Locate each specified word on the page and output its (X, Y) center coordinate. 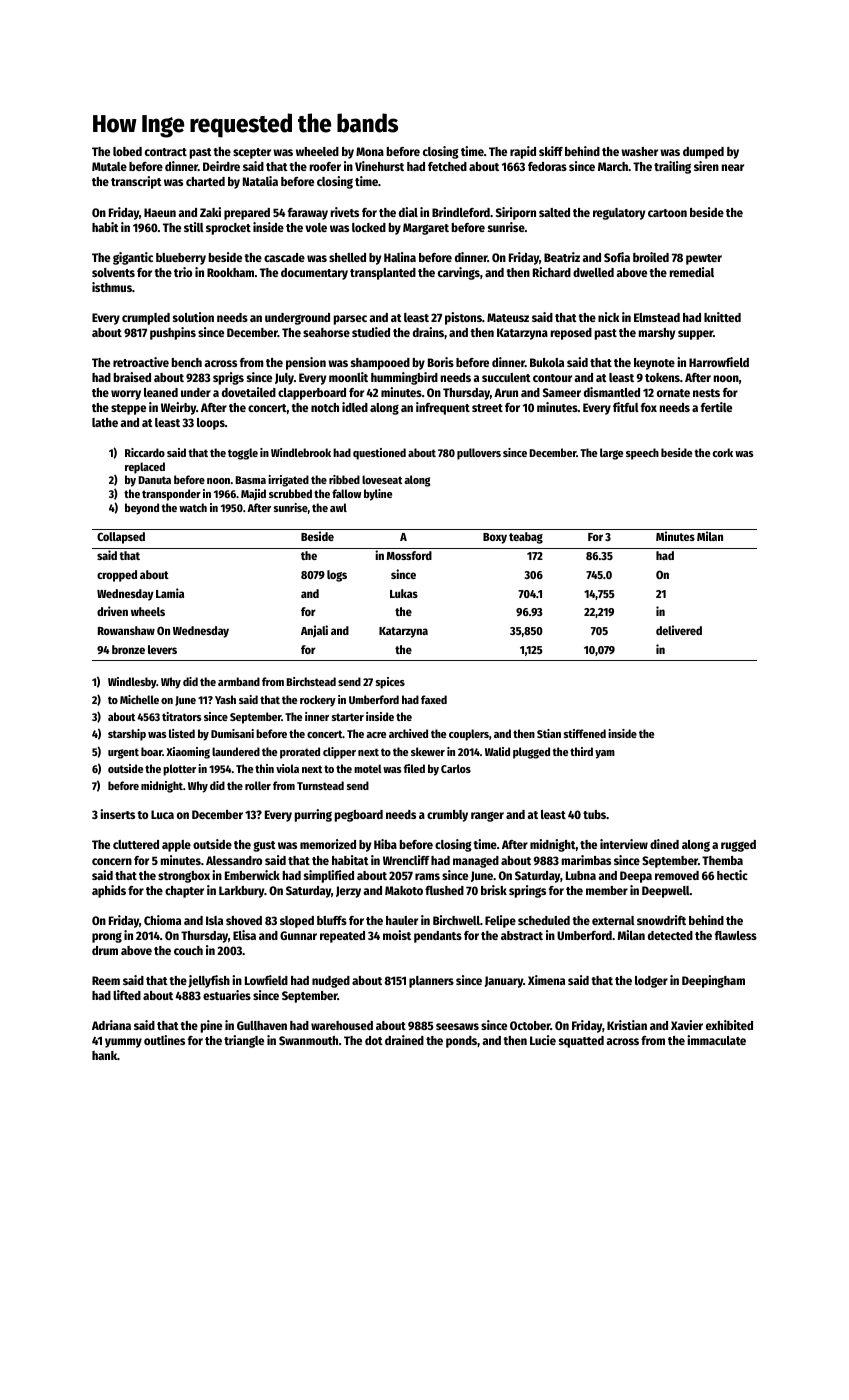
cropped (117, 576)
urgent (123, 753)
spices (390, 683)
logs (337, 576)
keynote (654, 364)
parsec (350, 320)
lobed (127, 151)
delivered (679, 630)
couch (188, 950)
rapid (523, 152)
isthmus (112, 287)
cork (723, 452)
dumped (703, 153)
